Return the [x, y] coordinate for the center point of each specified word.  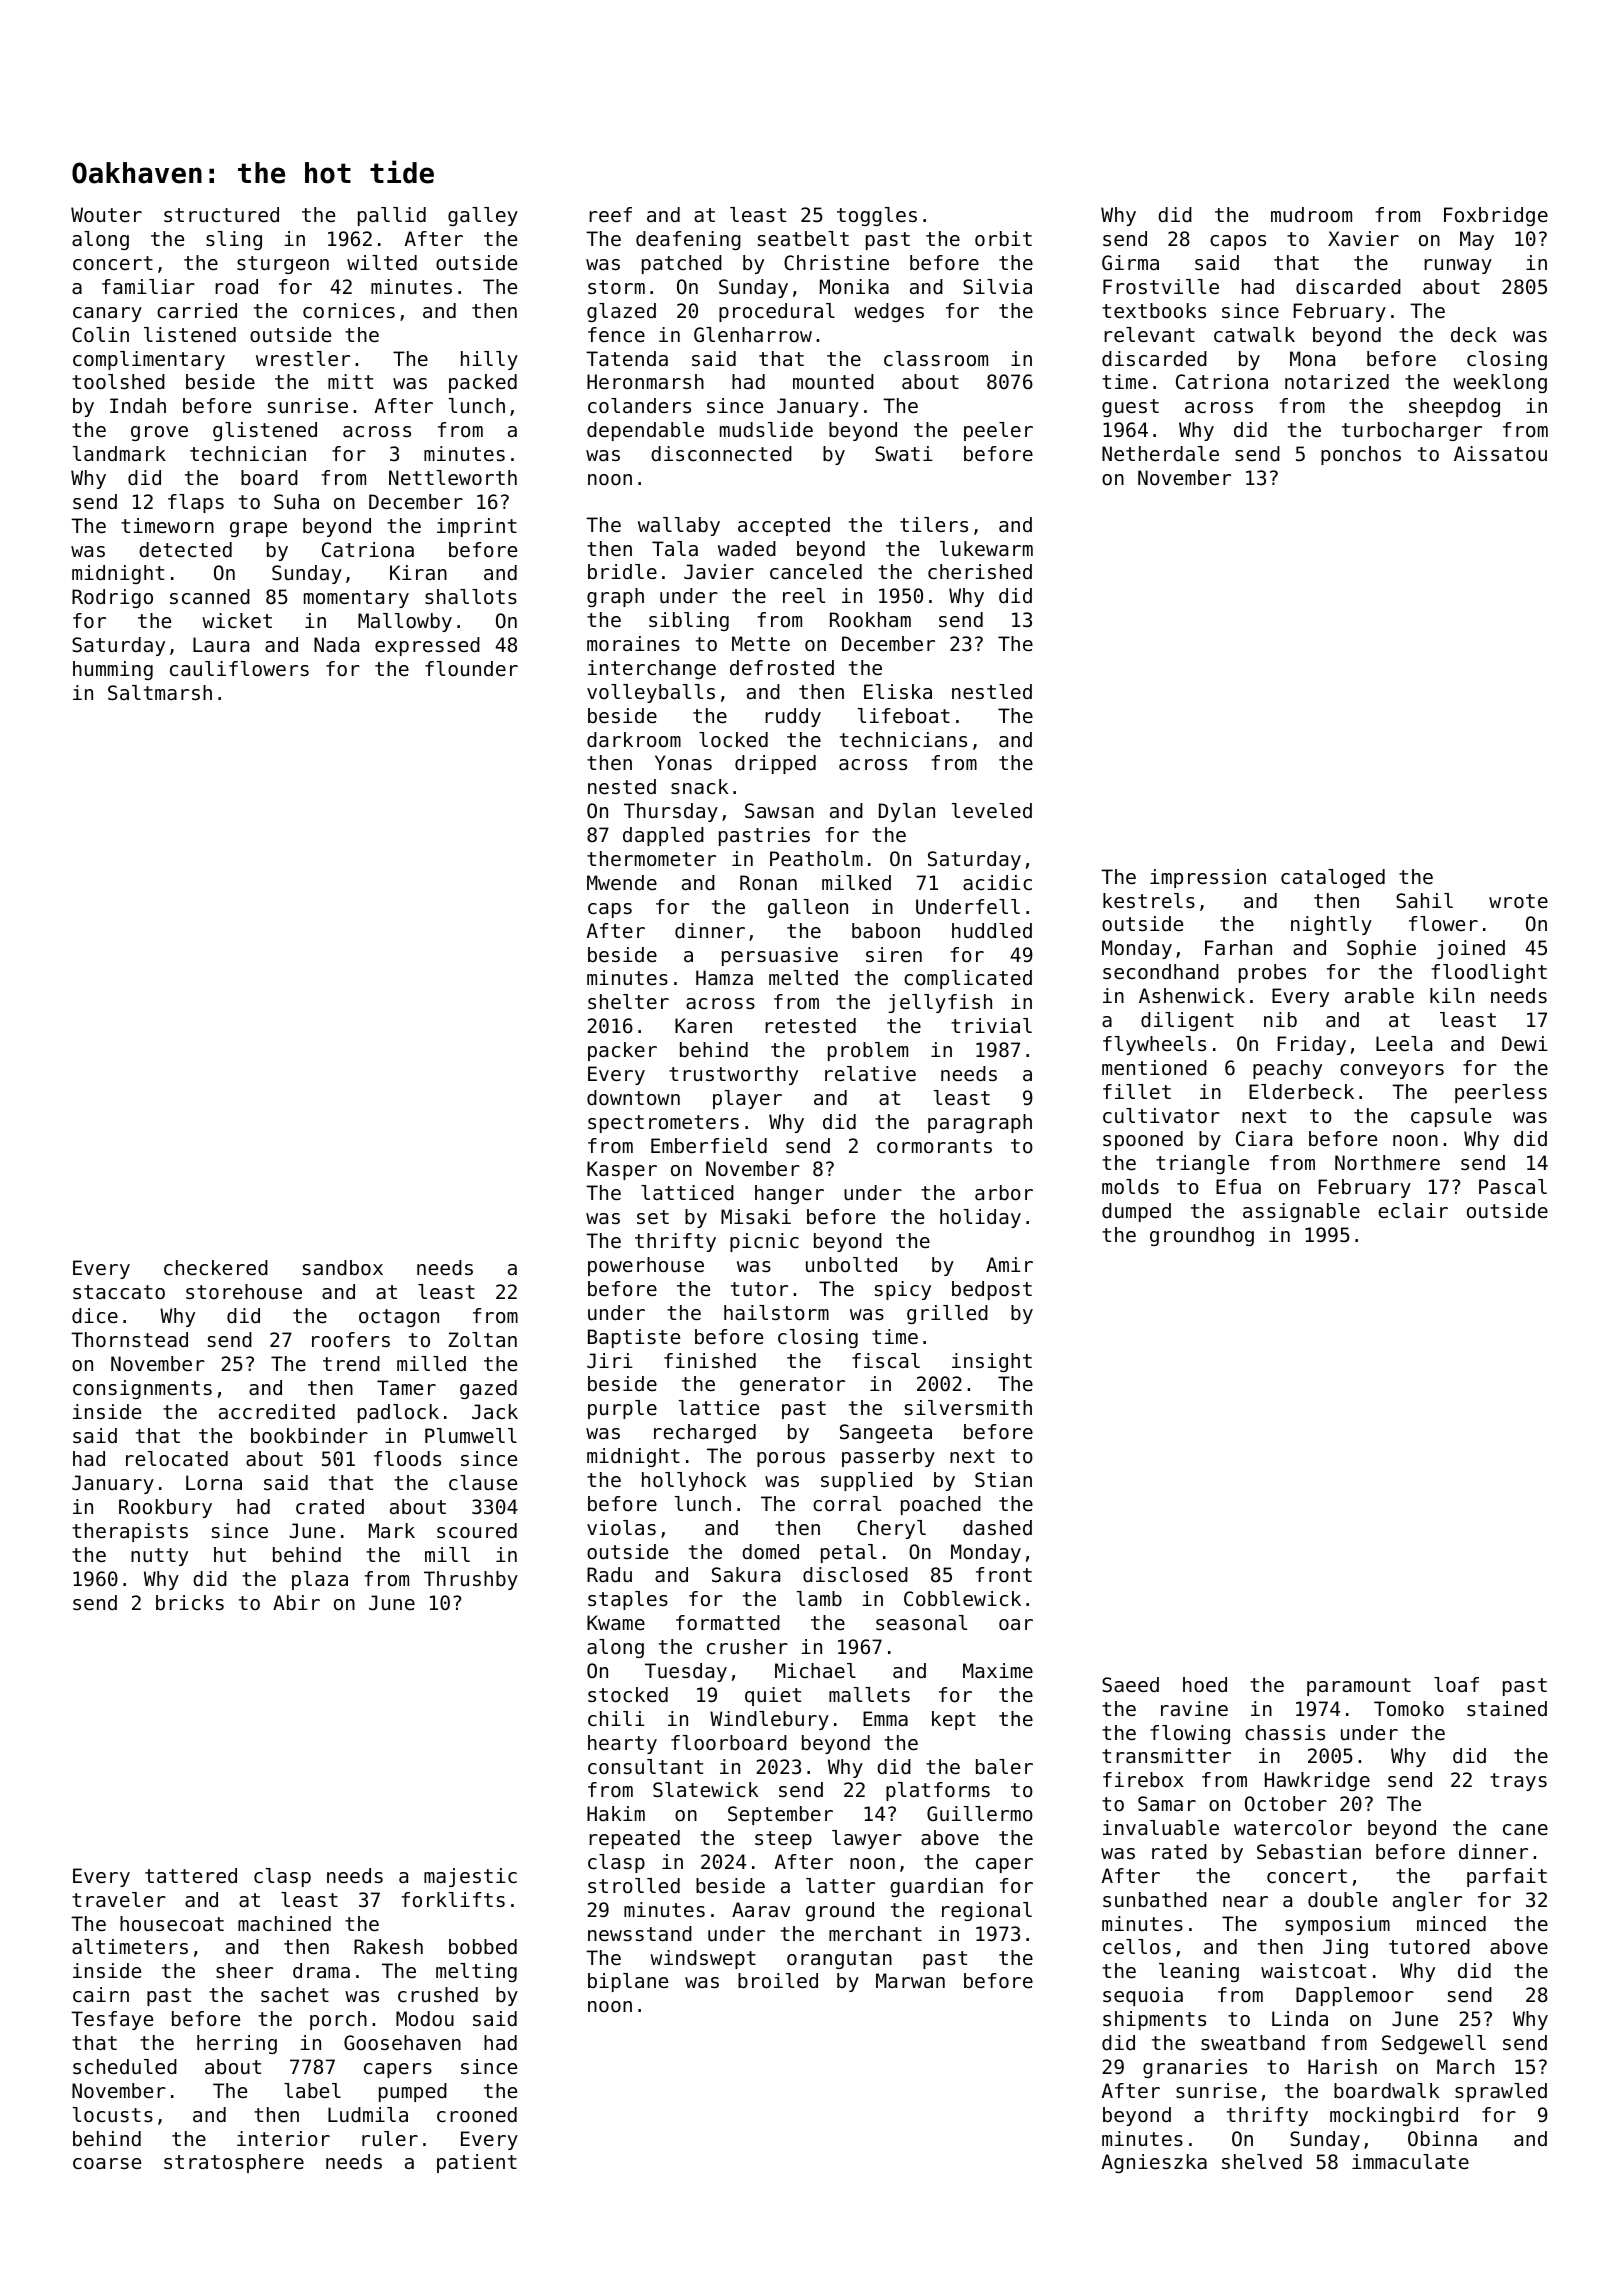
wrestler [303, 359]
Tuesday [686, 1672]
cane [1525, 1830]
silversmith [968, 1408]
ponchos [1361, 455]
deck [1474, 335]
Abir [296, 1603]
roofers [351, 1340]
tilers [934, 524]
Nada [336, 645]
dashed [997, 1528]
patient [477, 2163]
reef [610, 215]
